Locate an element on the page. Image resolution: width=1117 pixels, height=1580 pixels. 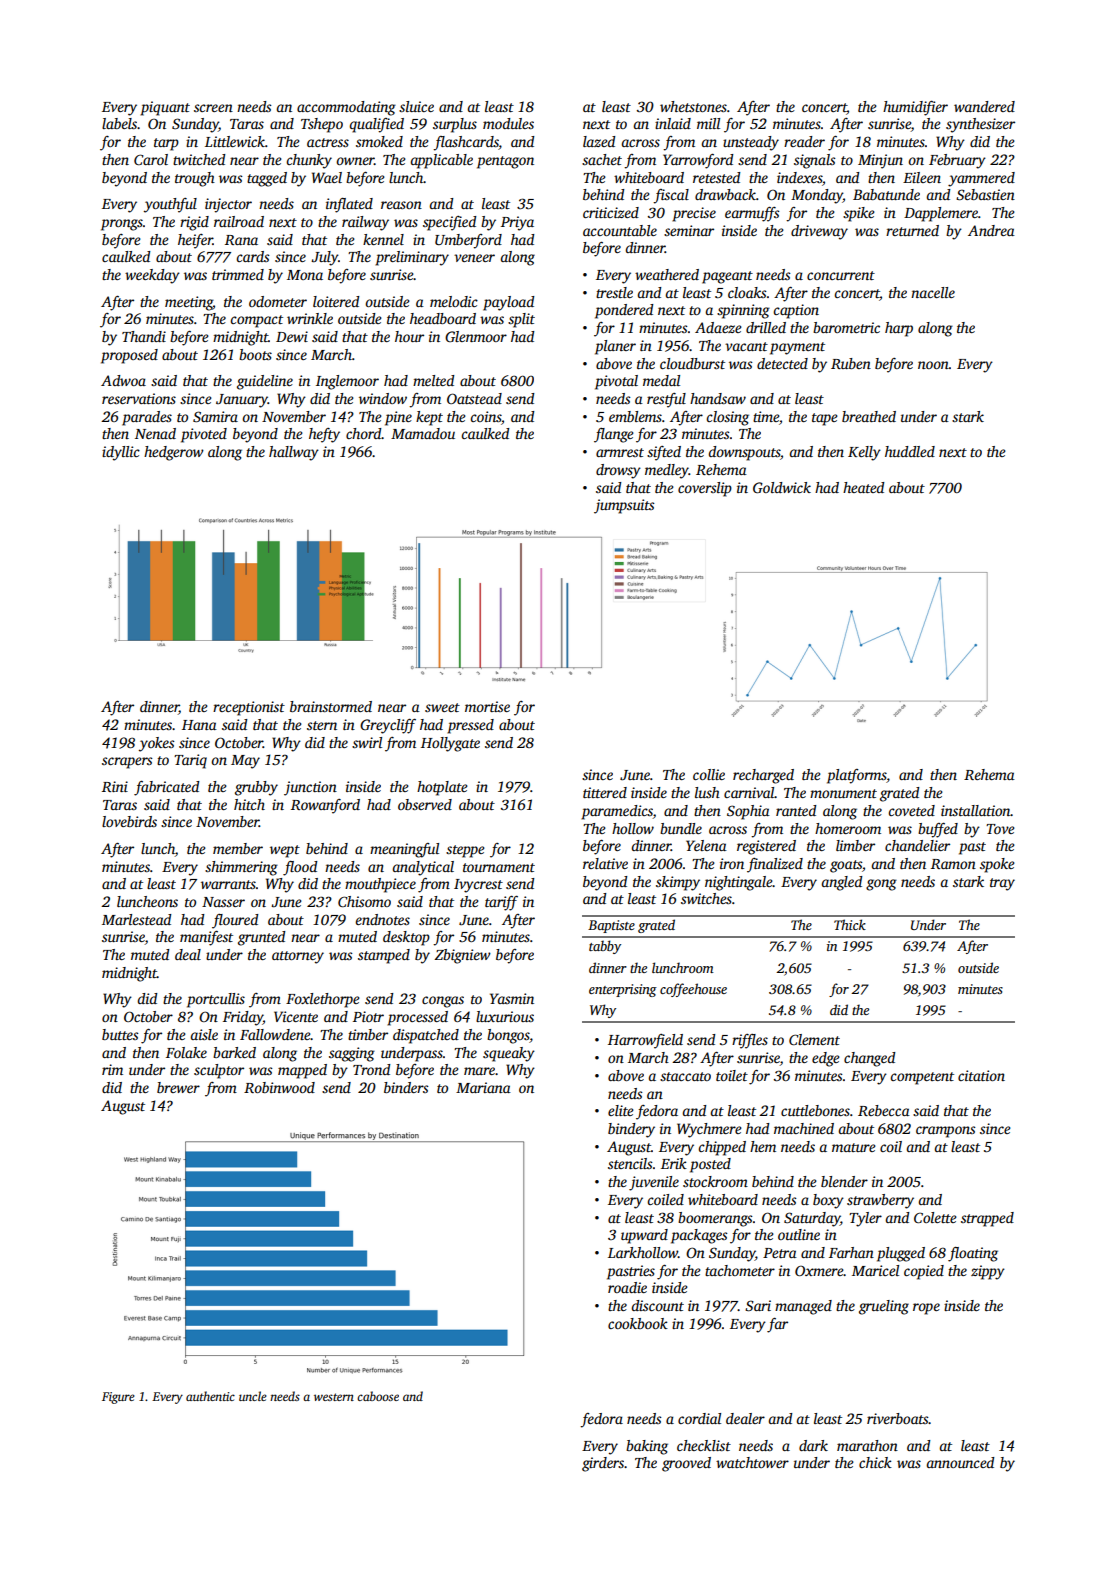
accommodating is located at coordinates (346, 108).
